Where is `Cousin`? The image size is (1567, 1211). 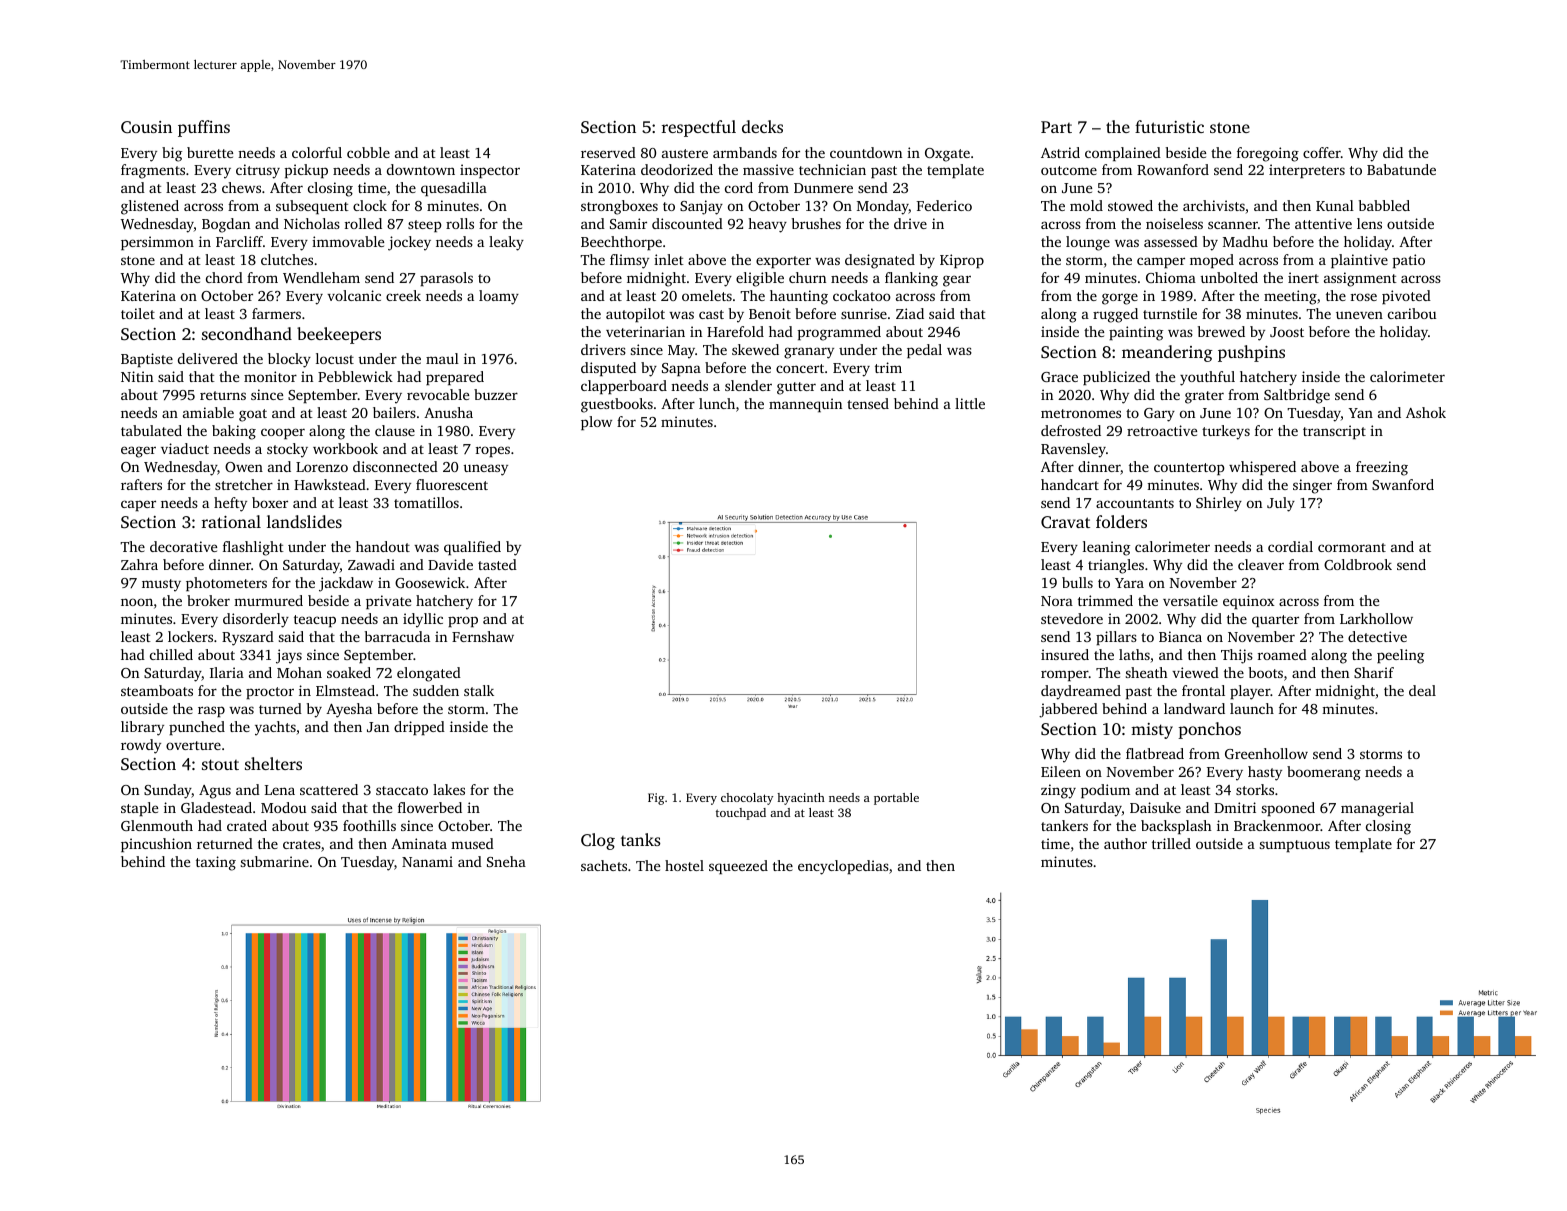 Cousin is located at coordinates (146, 127).
